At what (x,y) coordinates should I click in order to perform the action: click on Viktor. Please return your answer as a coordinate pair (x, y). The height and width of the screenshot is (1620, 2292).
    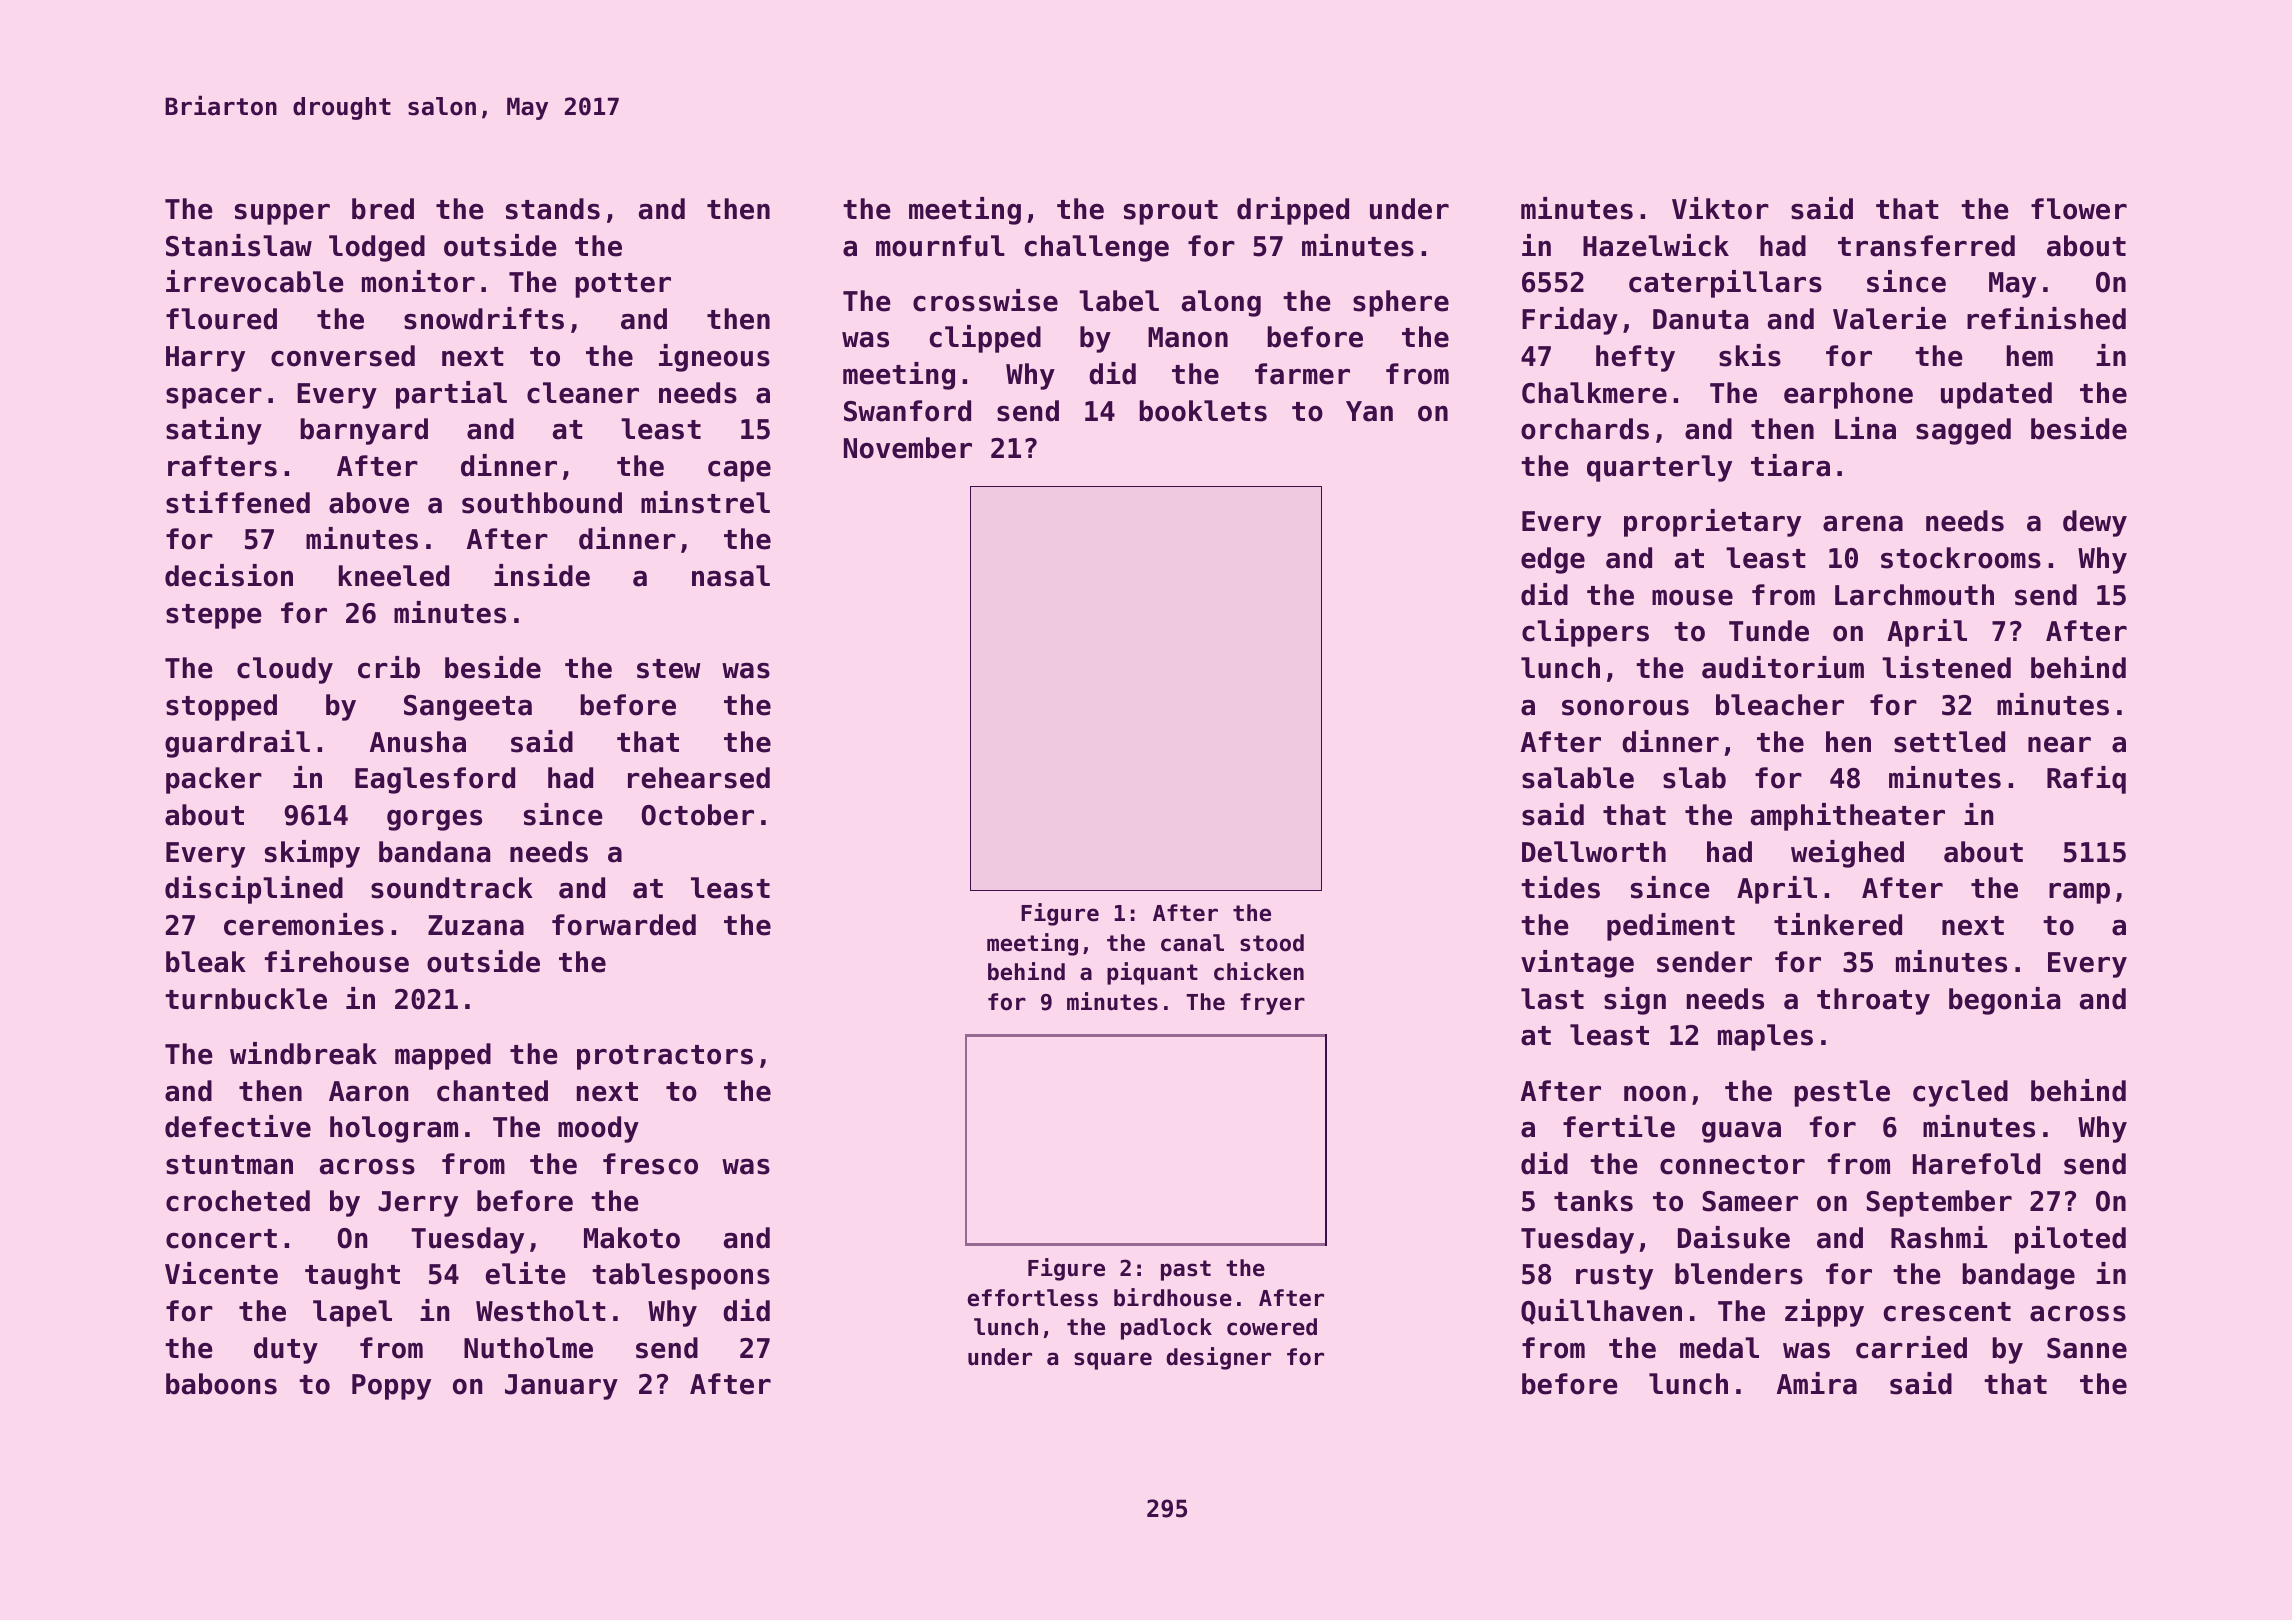
    Looking at the image, I should click on (1720, 208).
